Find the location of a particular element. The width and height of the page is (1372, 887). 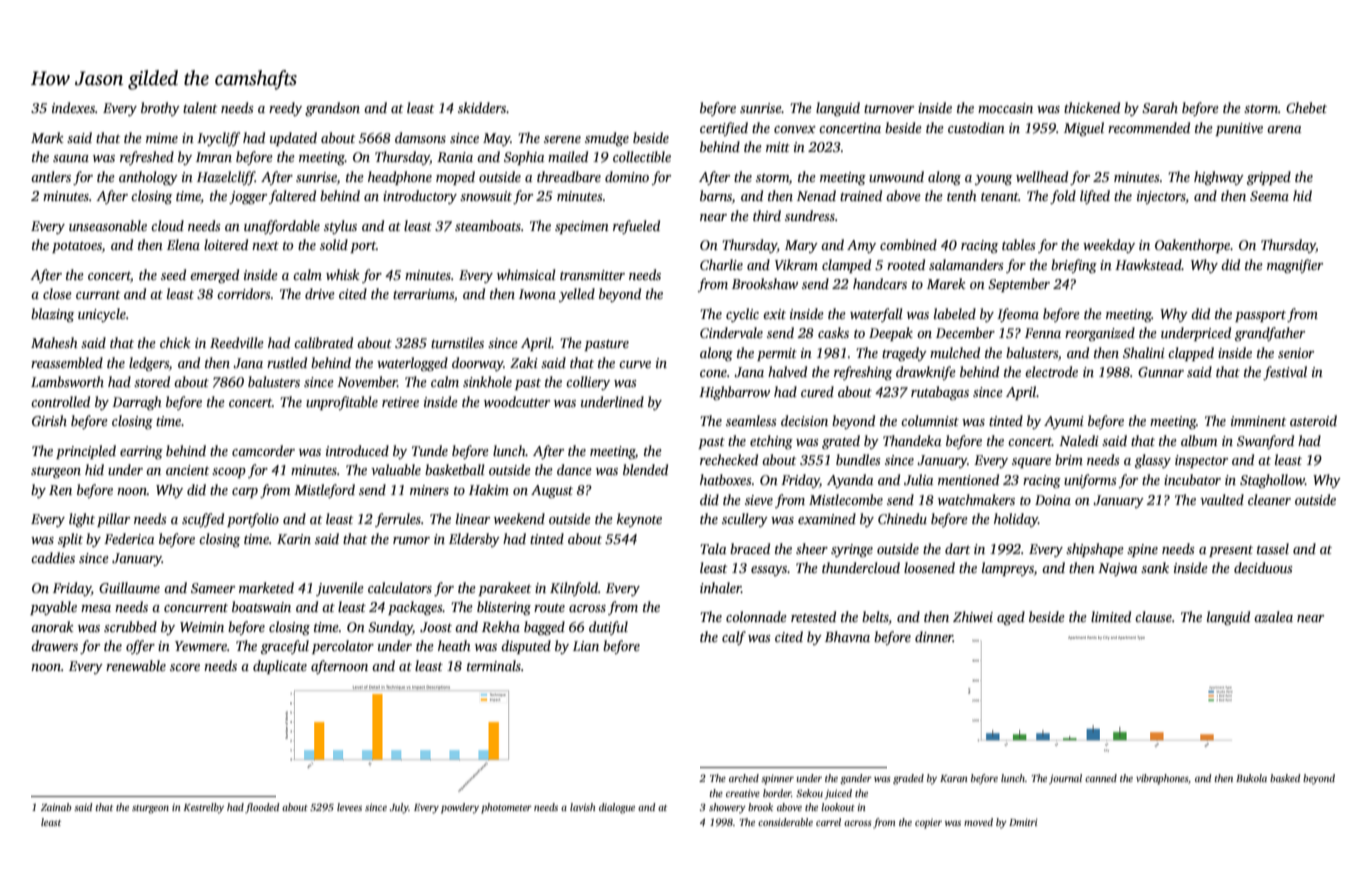

arena is located at coordinates (1284, 129).
